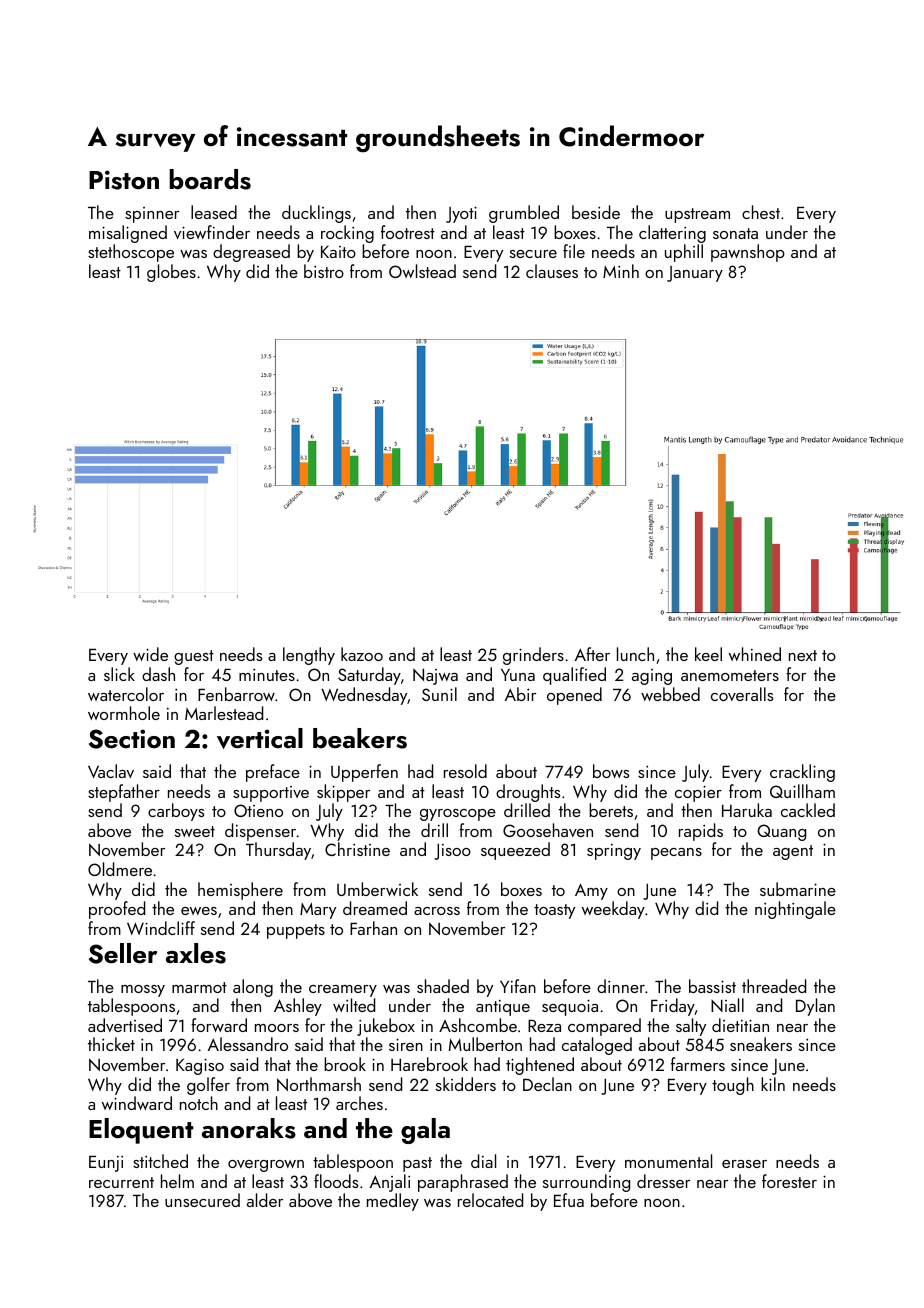 This screenshot has width=924, height=1308. Describe the element at coordinates (131, 253) in the screenshot. I see `stethoscope` at that location.
